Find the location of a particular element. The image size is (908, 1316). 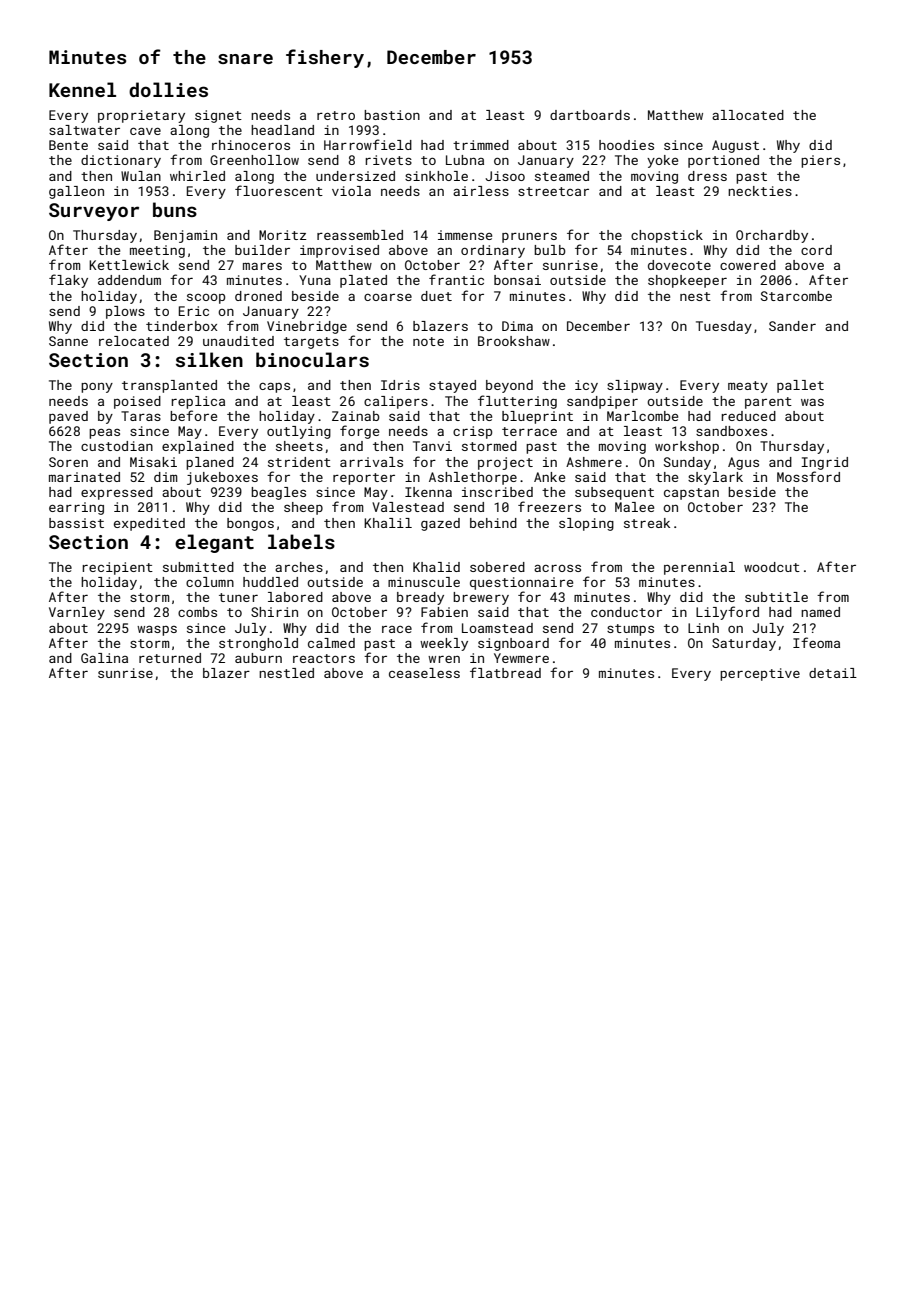

Harrowfield is located at coordinates (368, 144).
